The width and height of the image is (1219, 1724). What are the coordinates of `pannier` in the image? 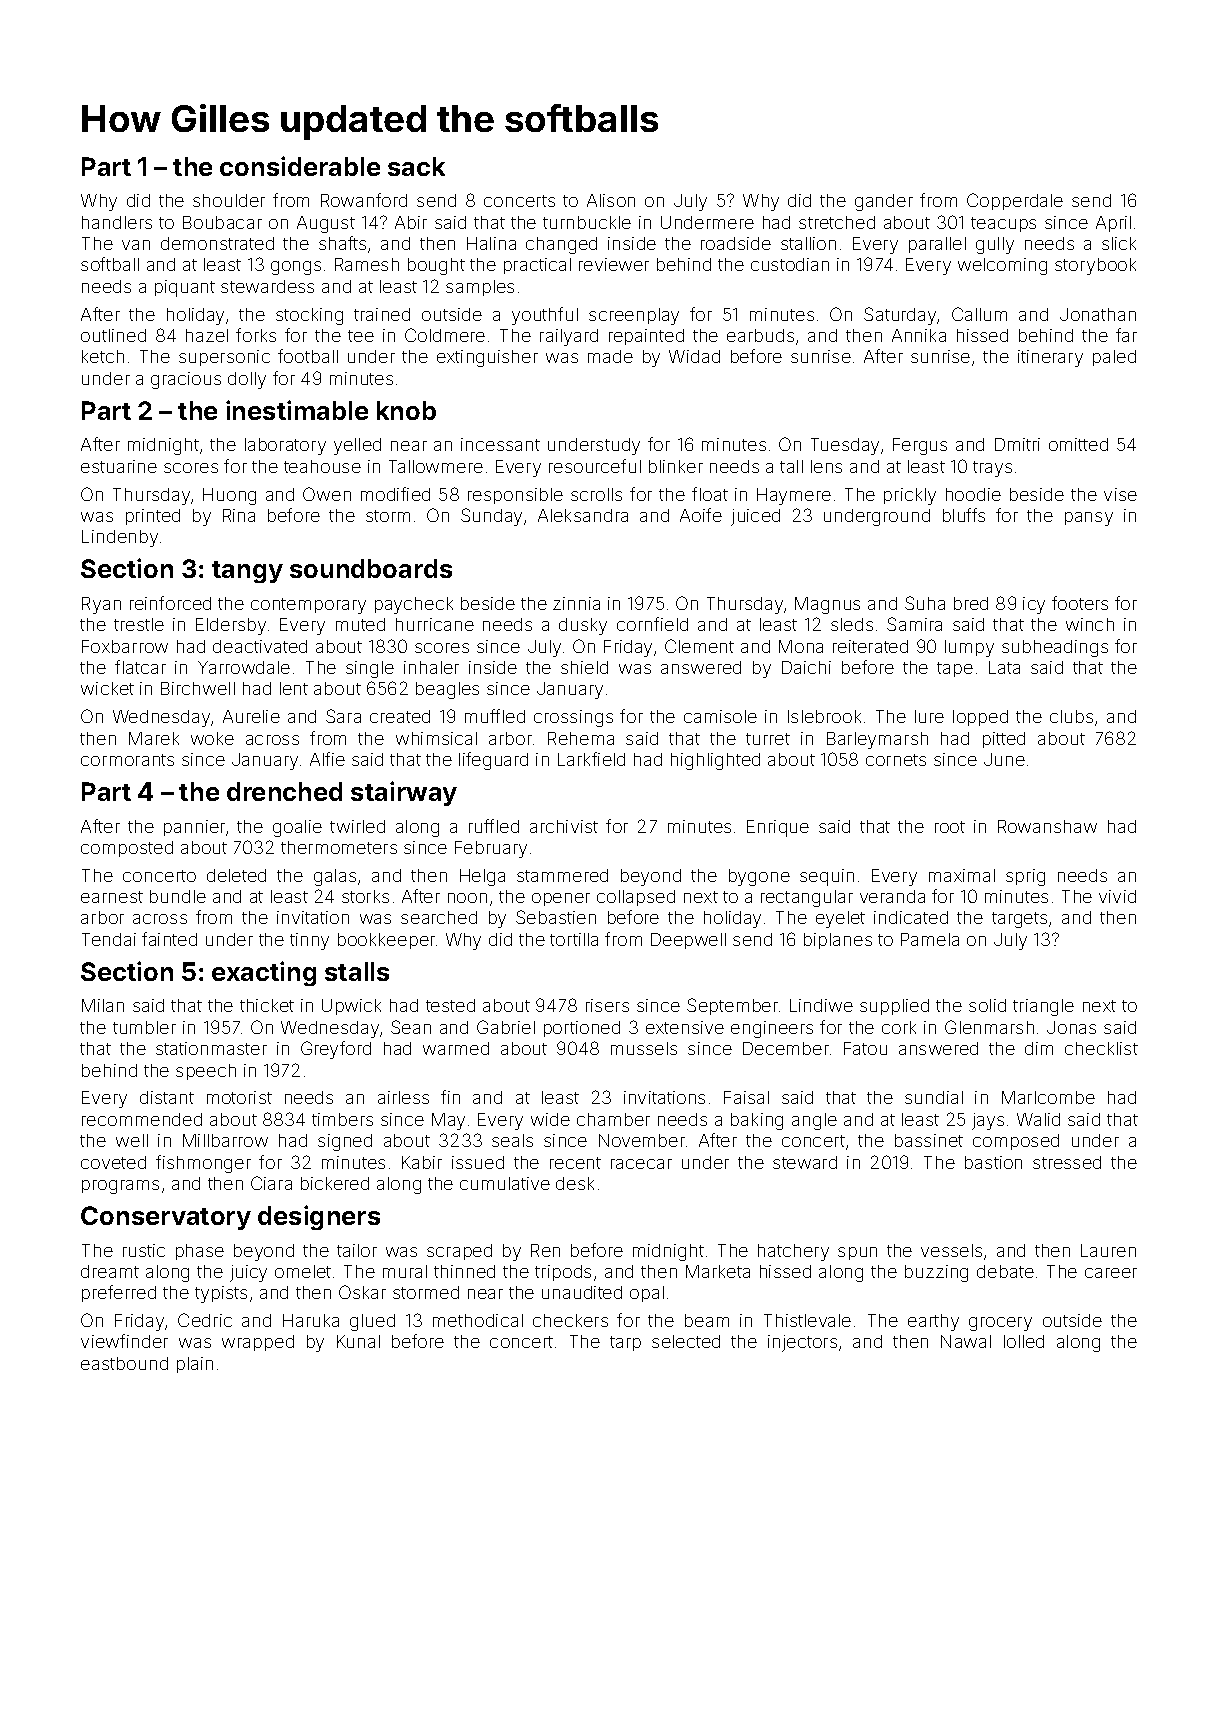 It's located at (194, 828).
